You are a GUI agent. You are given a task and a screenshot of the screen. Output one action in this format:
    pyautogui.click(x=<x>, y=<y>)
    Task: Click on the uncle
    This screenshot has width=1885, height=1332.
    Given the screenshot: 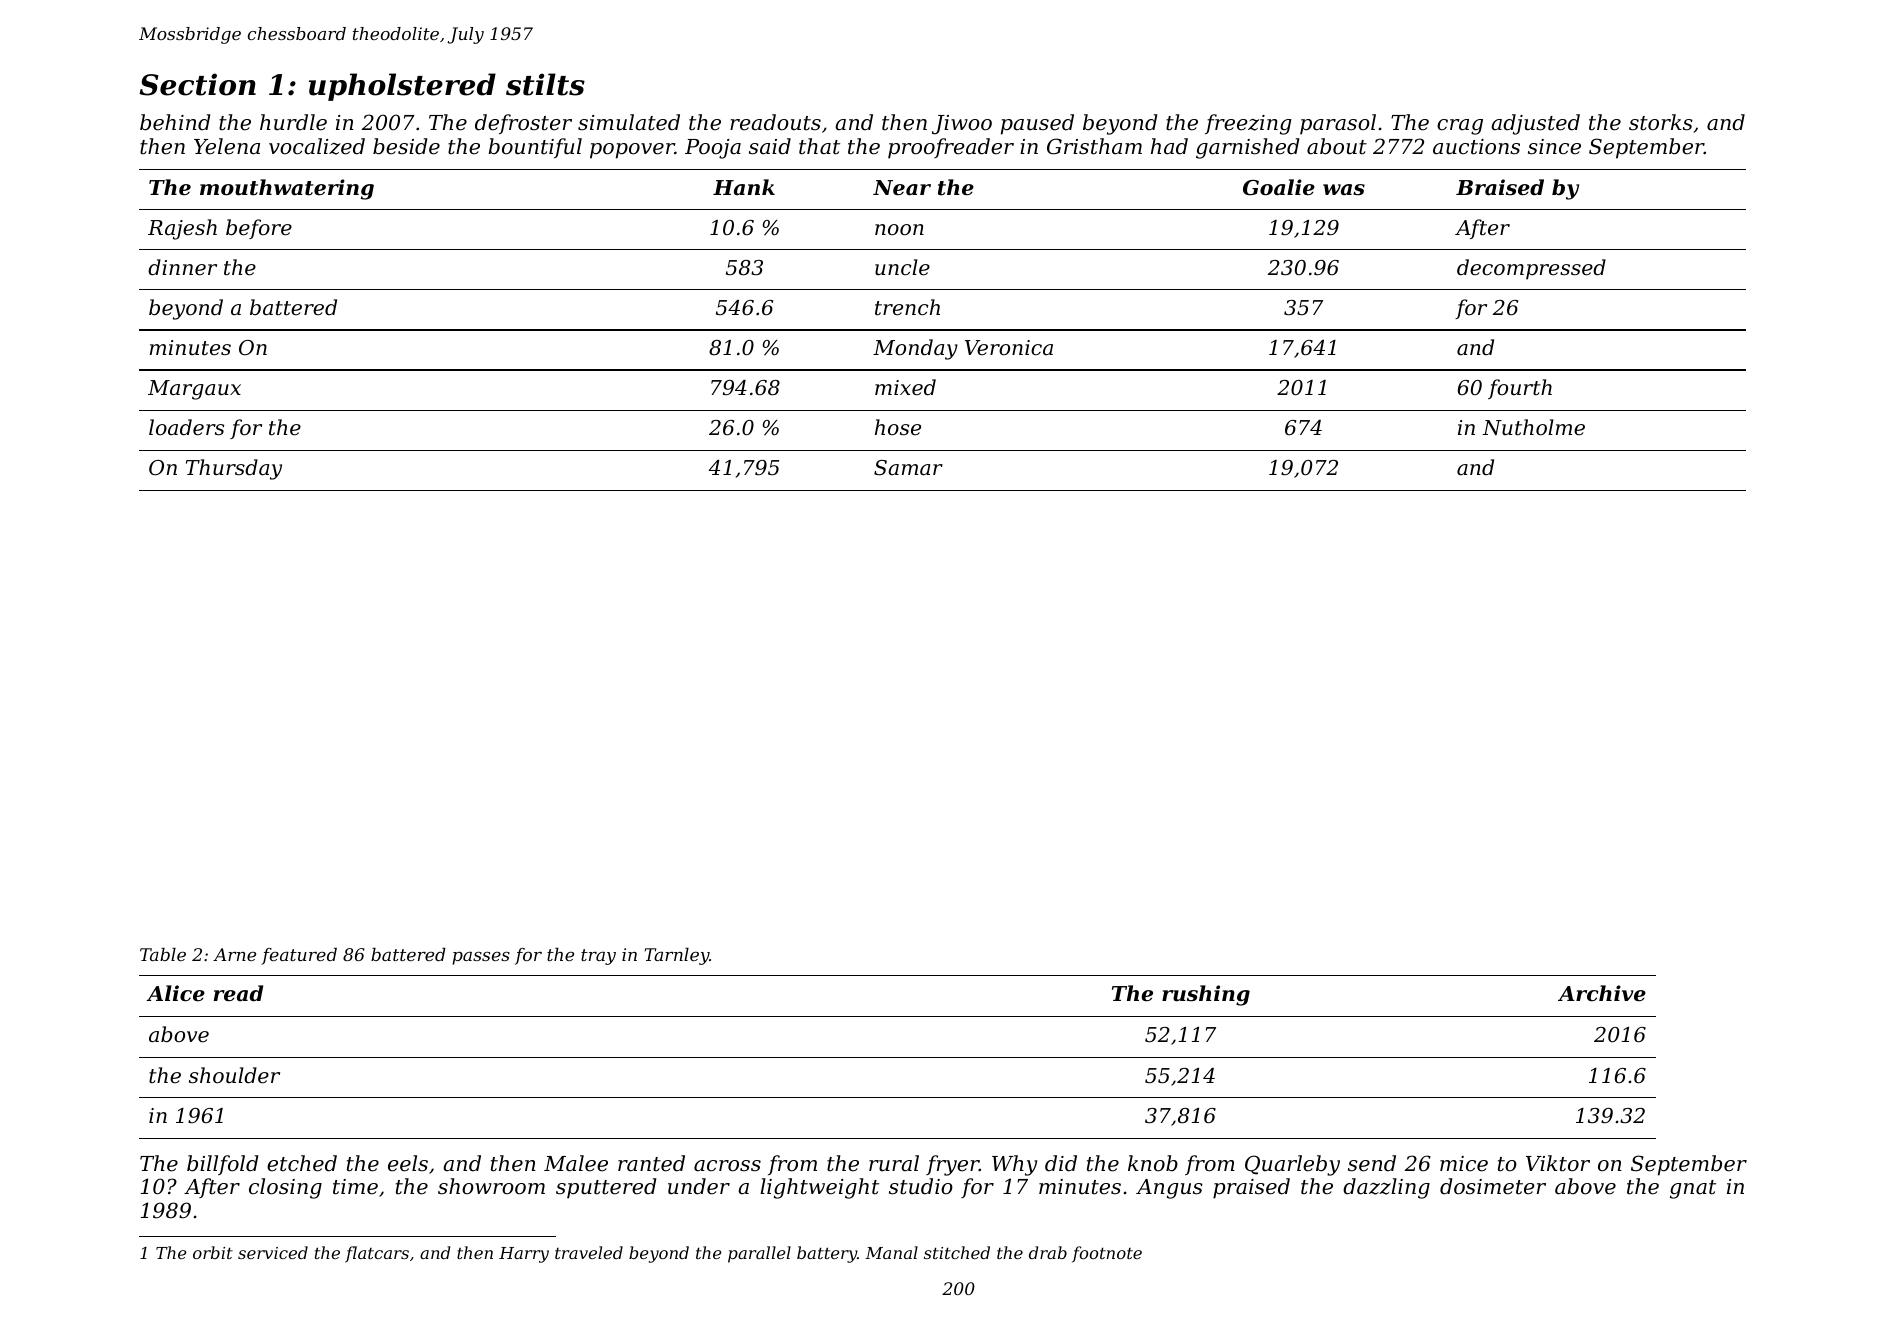 What is the action you would take?
    pyautogui.click(x=902, y=267)
